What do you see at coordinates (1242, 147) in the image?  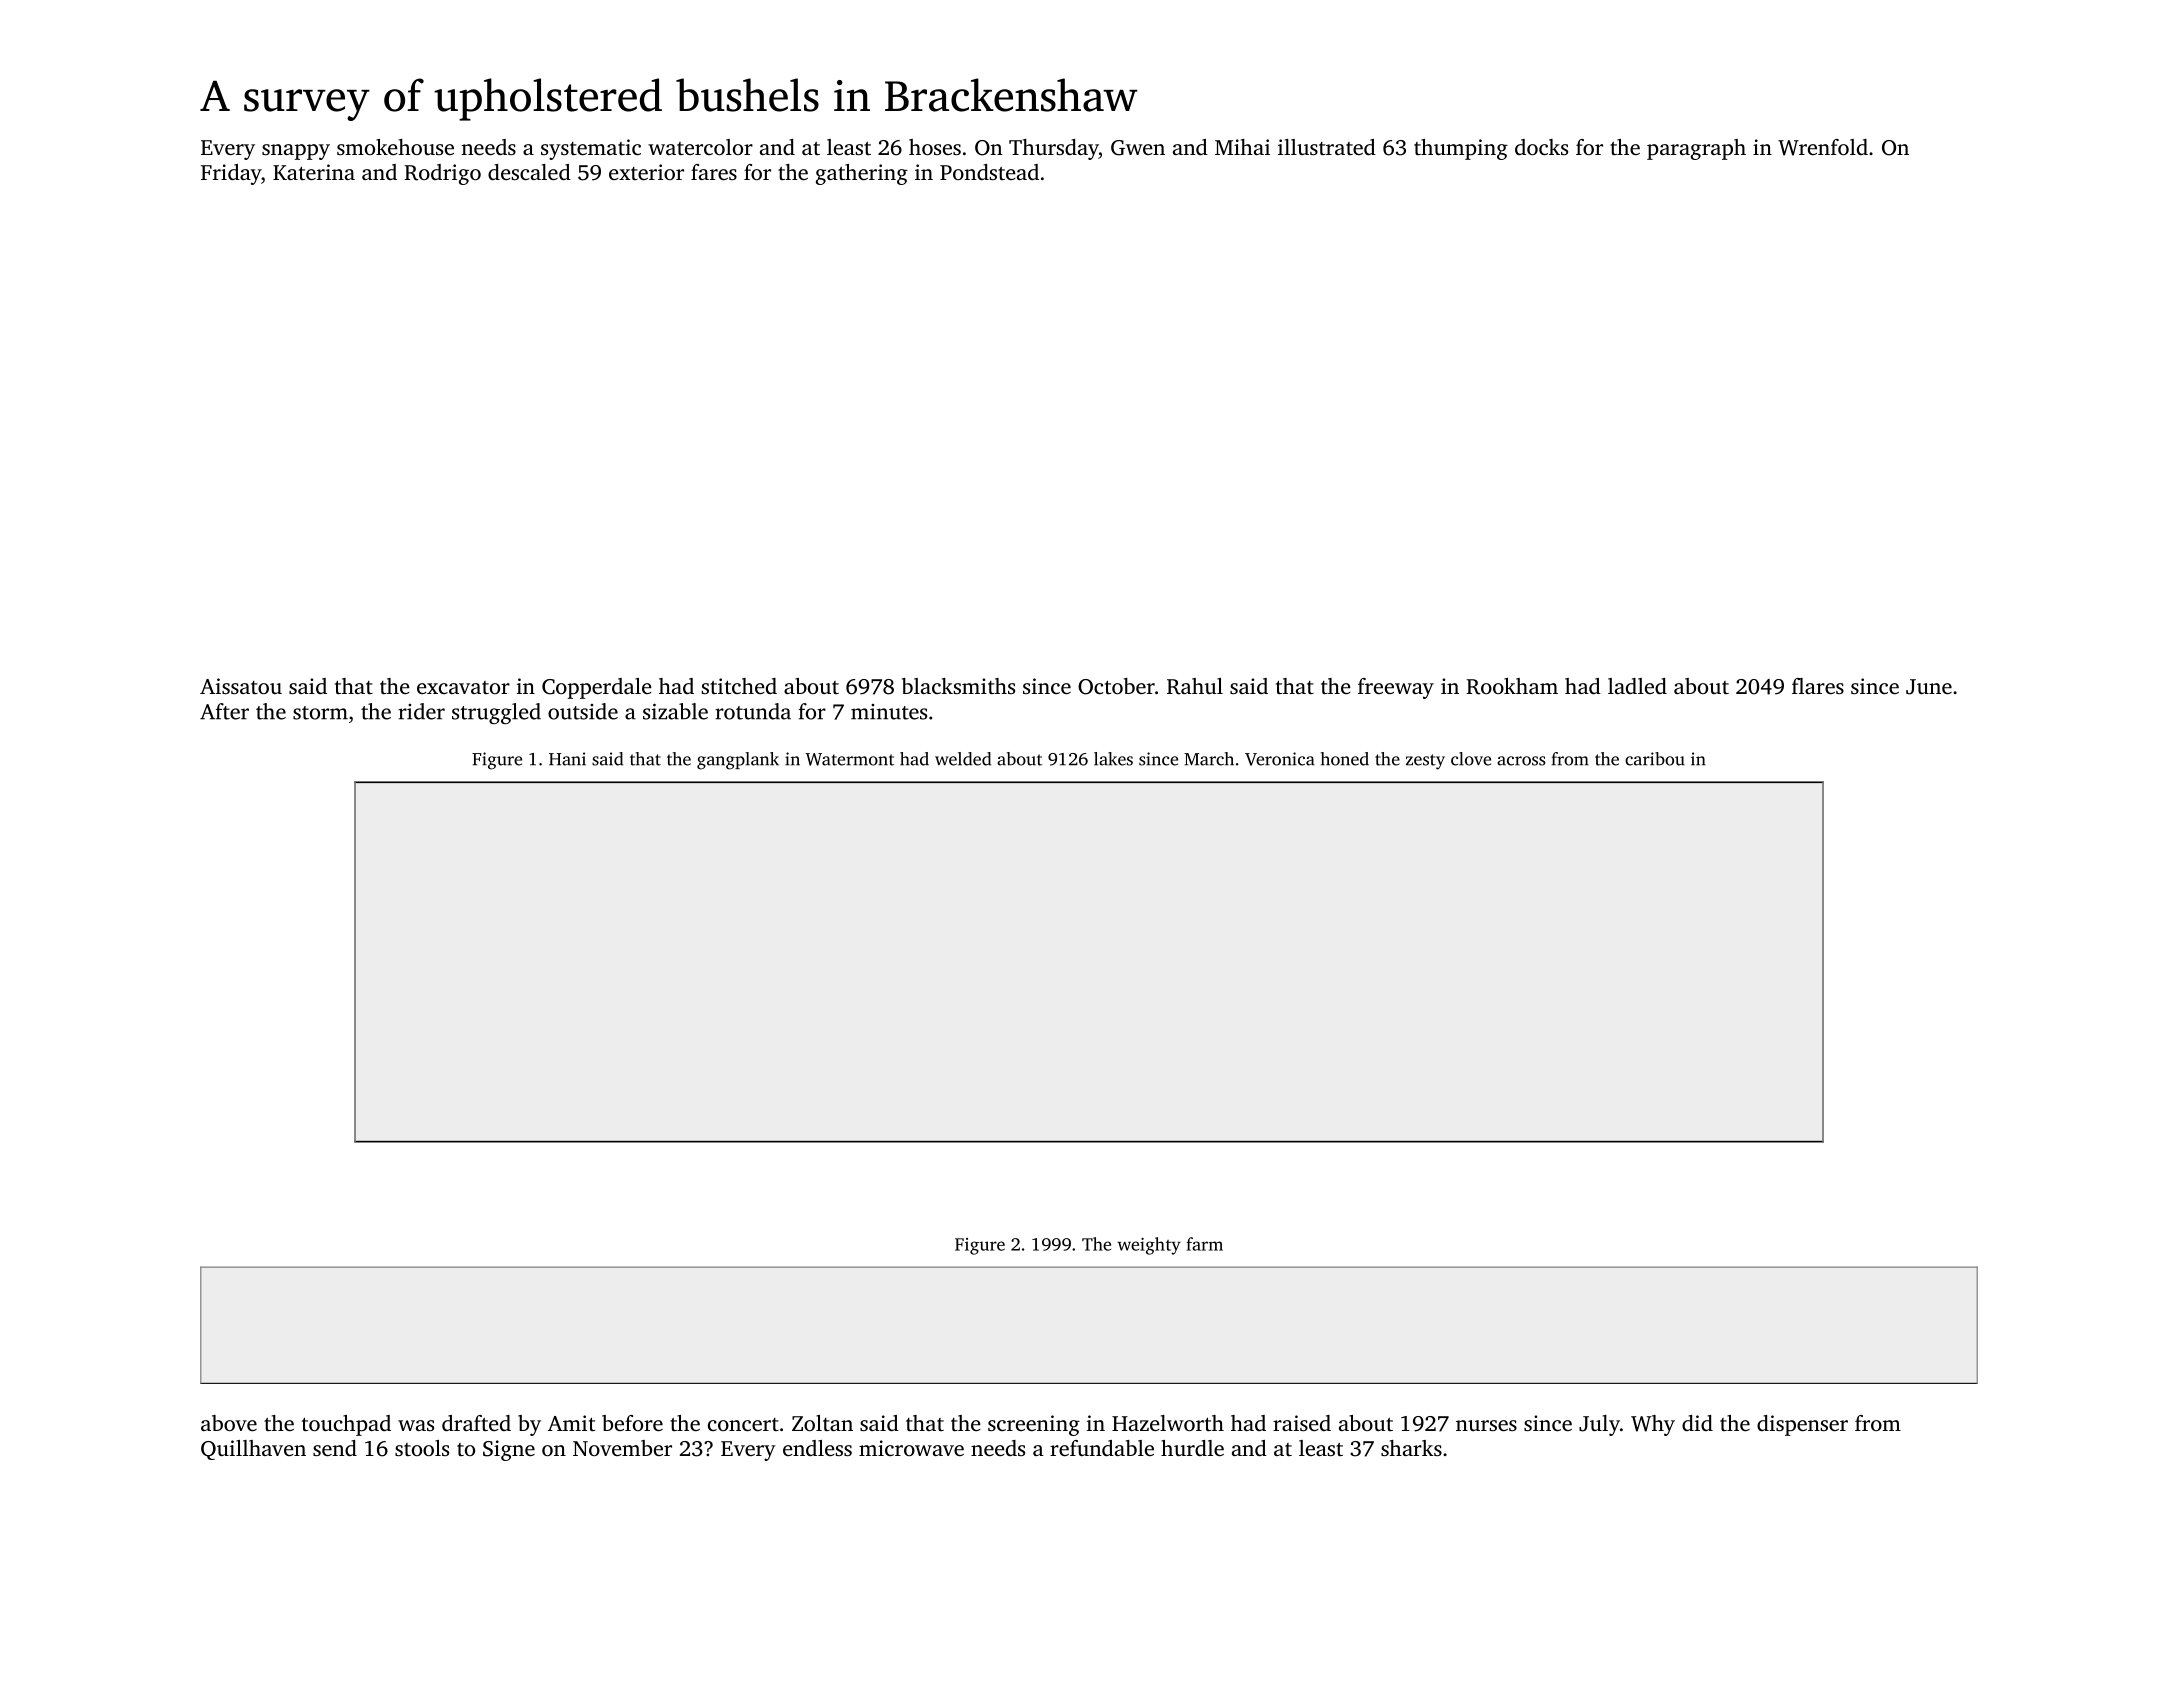 I see `Mihai` at bounding box center [1242, 147].
